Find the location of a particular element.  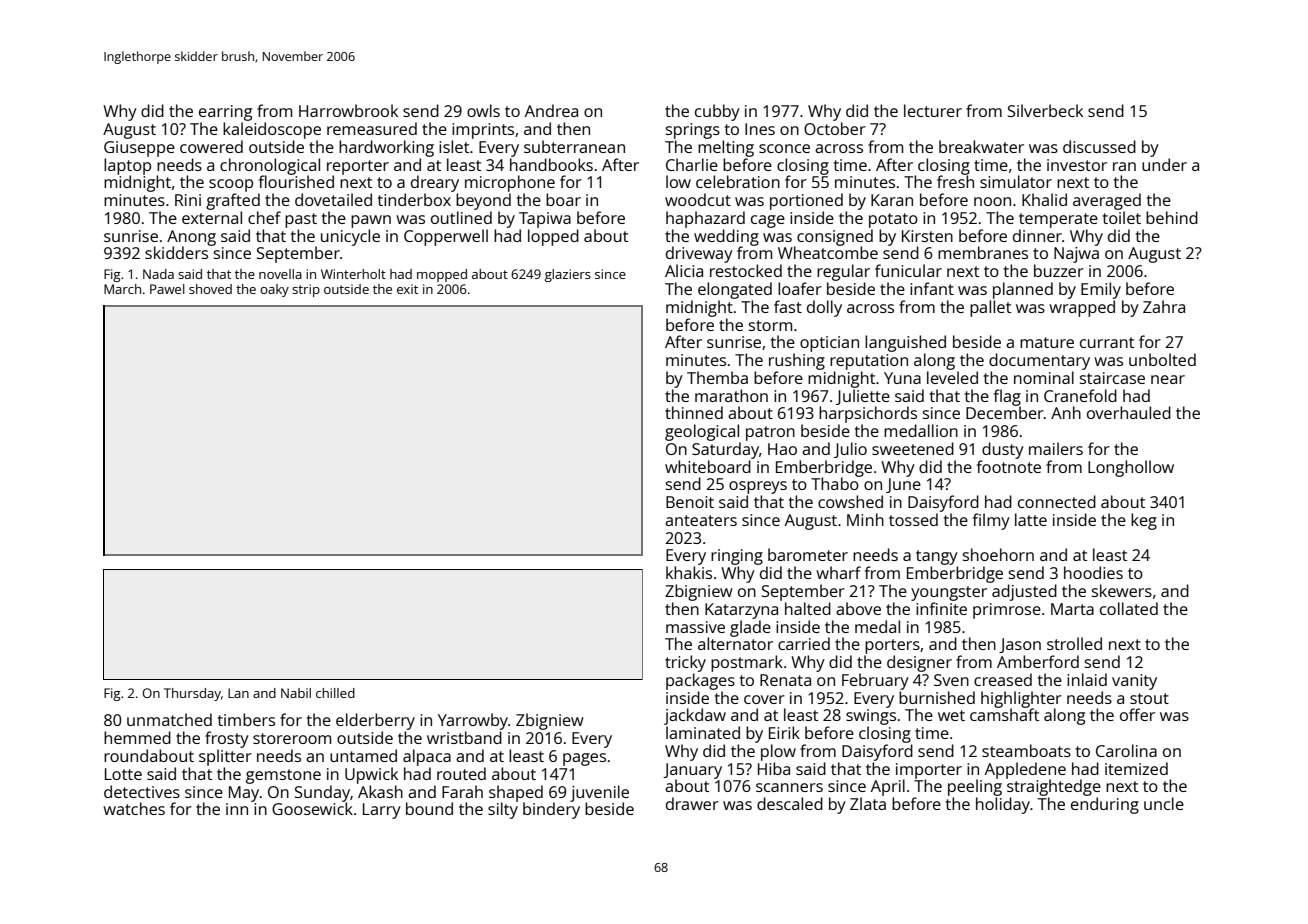

Renata is located at coordinates (785, 680).
